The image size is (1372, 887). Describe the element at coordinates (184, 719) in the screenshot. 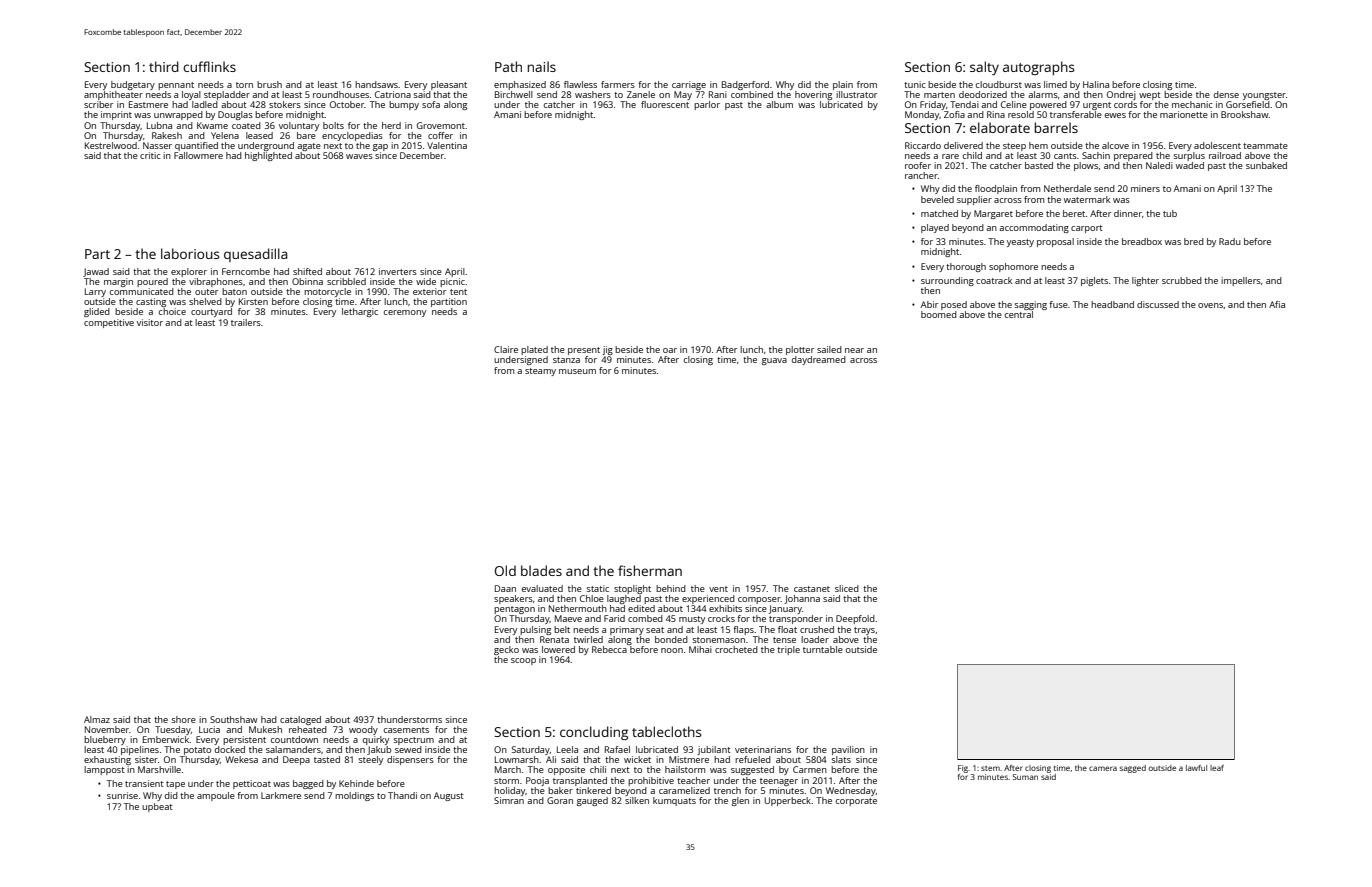

I see `shore` at that location.
